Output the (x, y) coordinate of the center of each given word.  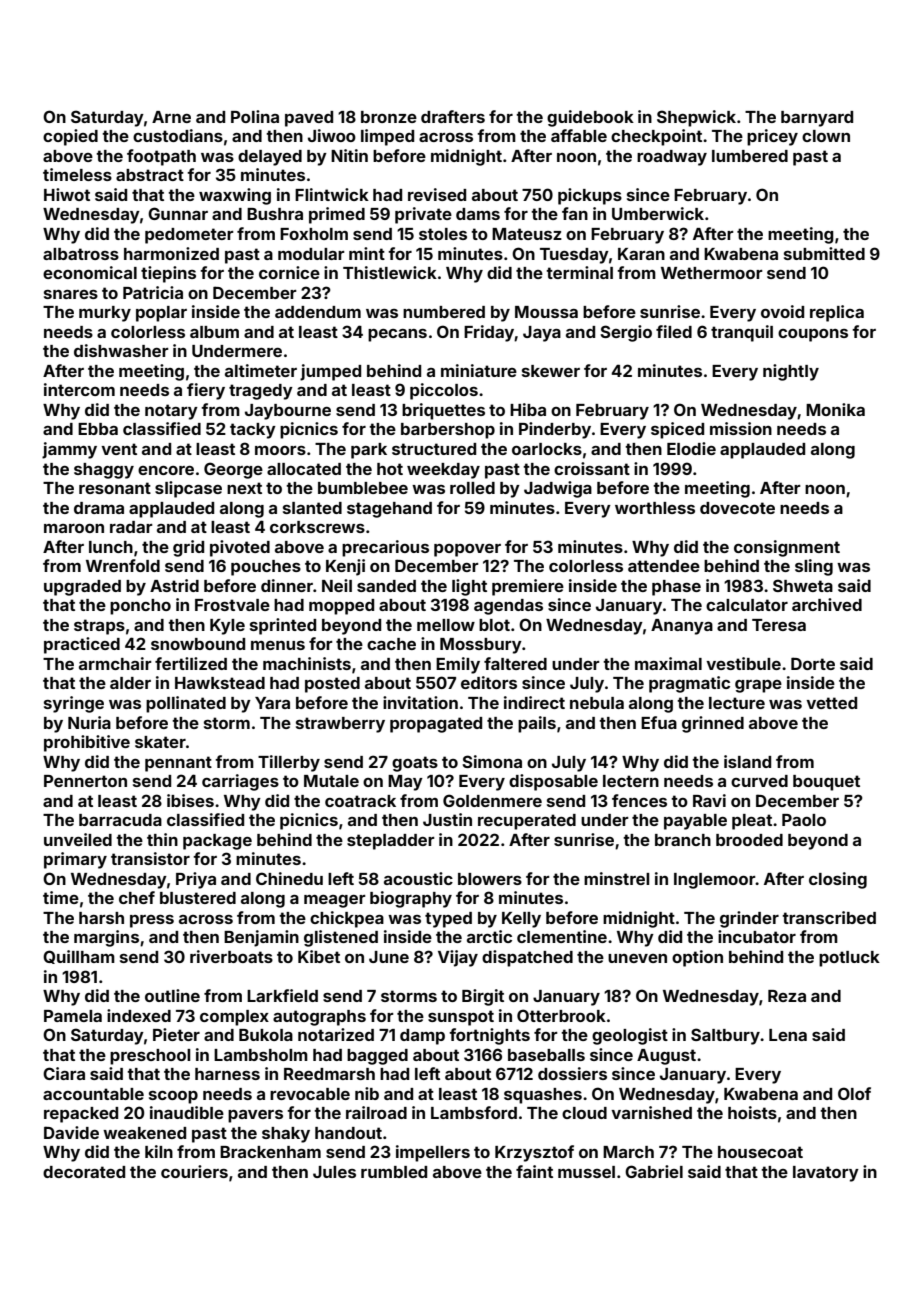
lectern (631, 781)
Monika (835, 409)
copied (70, 137)
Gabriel (654, 1171)
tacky (253, 431)
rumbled (394, 1172)
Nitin (349, 155)
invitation (420, 702)
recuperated (527, 822)
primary (75, 860)
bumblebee (363, 488)
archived (827, 604)
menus (278, 645)
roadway (672, 158)
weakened (144, 1133)
